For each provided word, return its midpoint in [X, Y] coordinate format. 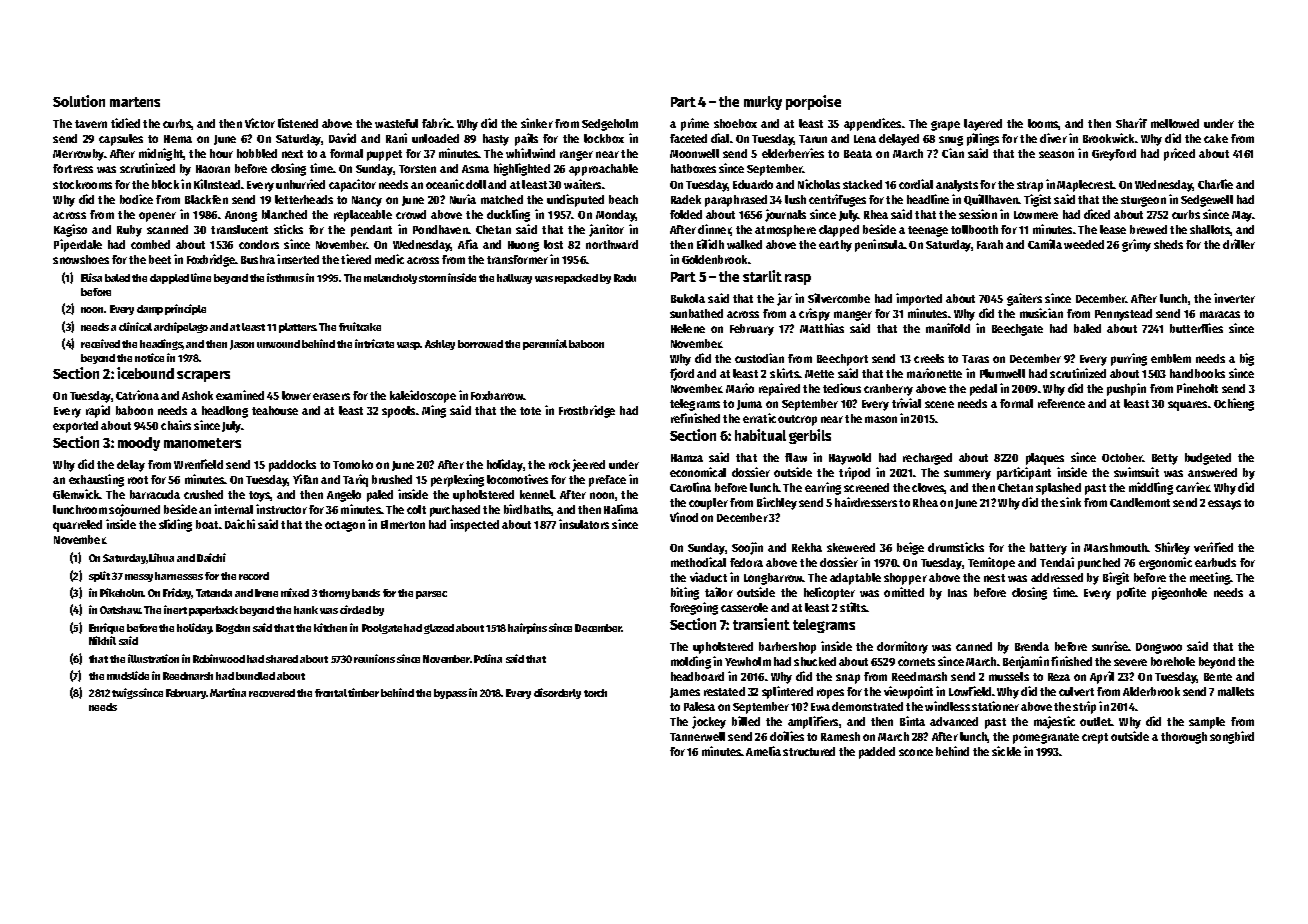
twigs [125, 693]
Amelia [763, 751]
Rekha [807, 547]
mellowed [1175, 123]
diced [1097, 214]
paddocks [292, 466]
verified [1213, 547]
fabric [436, 123]
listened [298, 123]
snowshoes [81, 259]
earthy [835, 246]
